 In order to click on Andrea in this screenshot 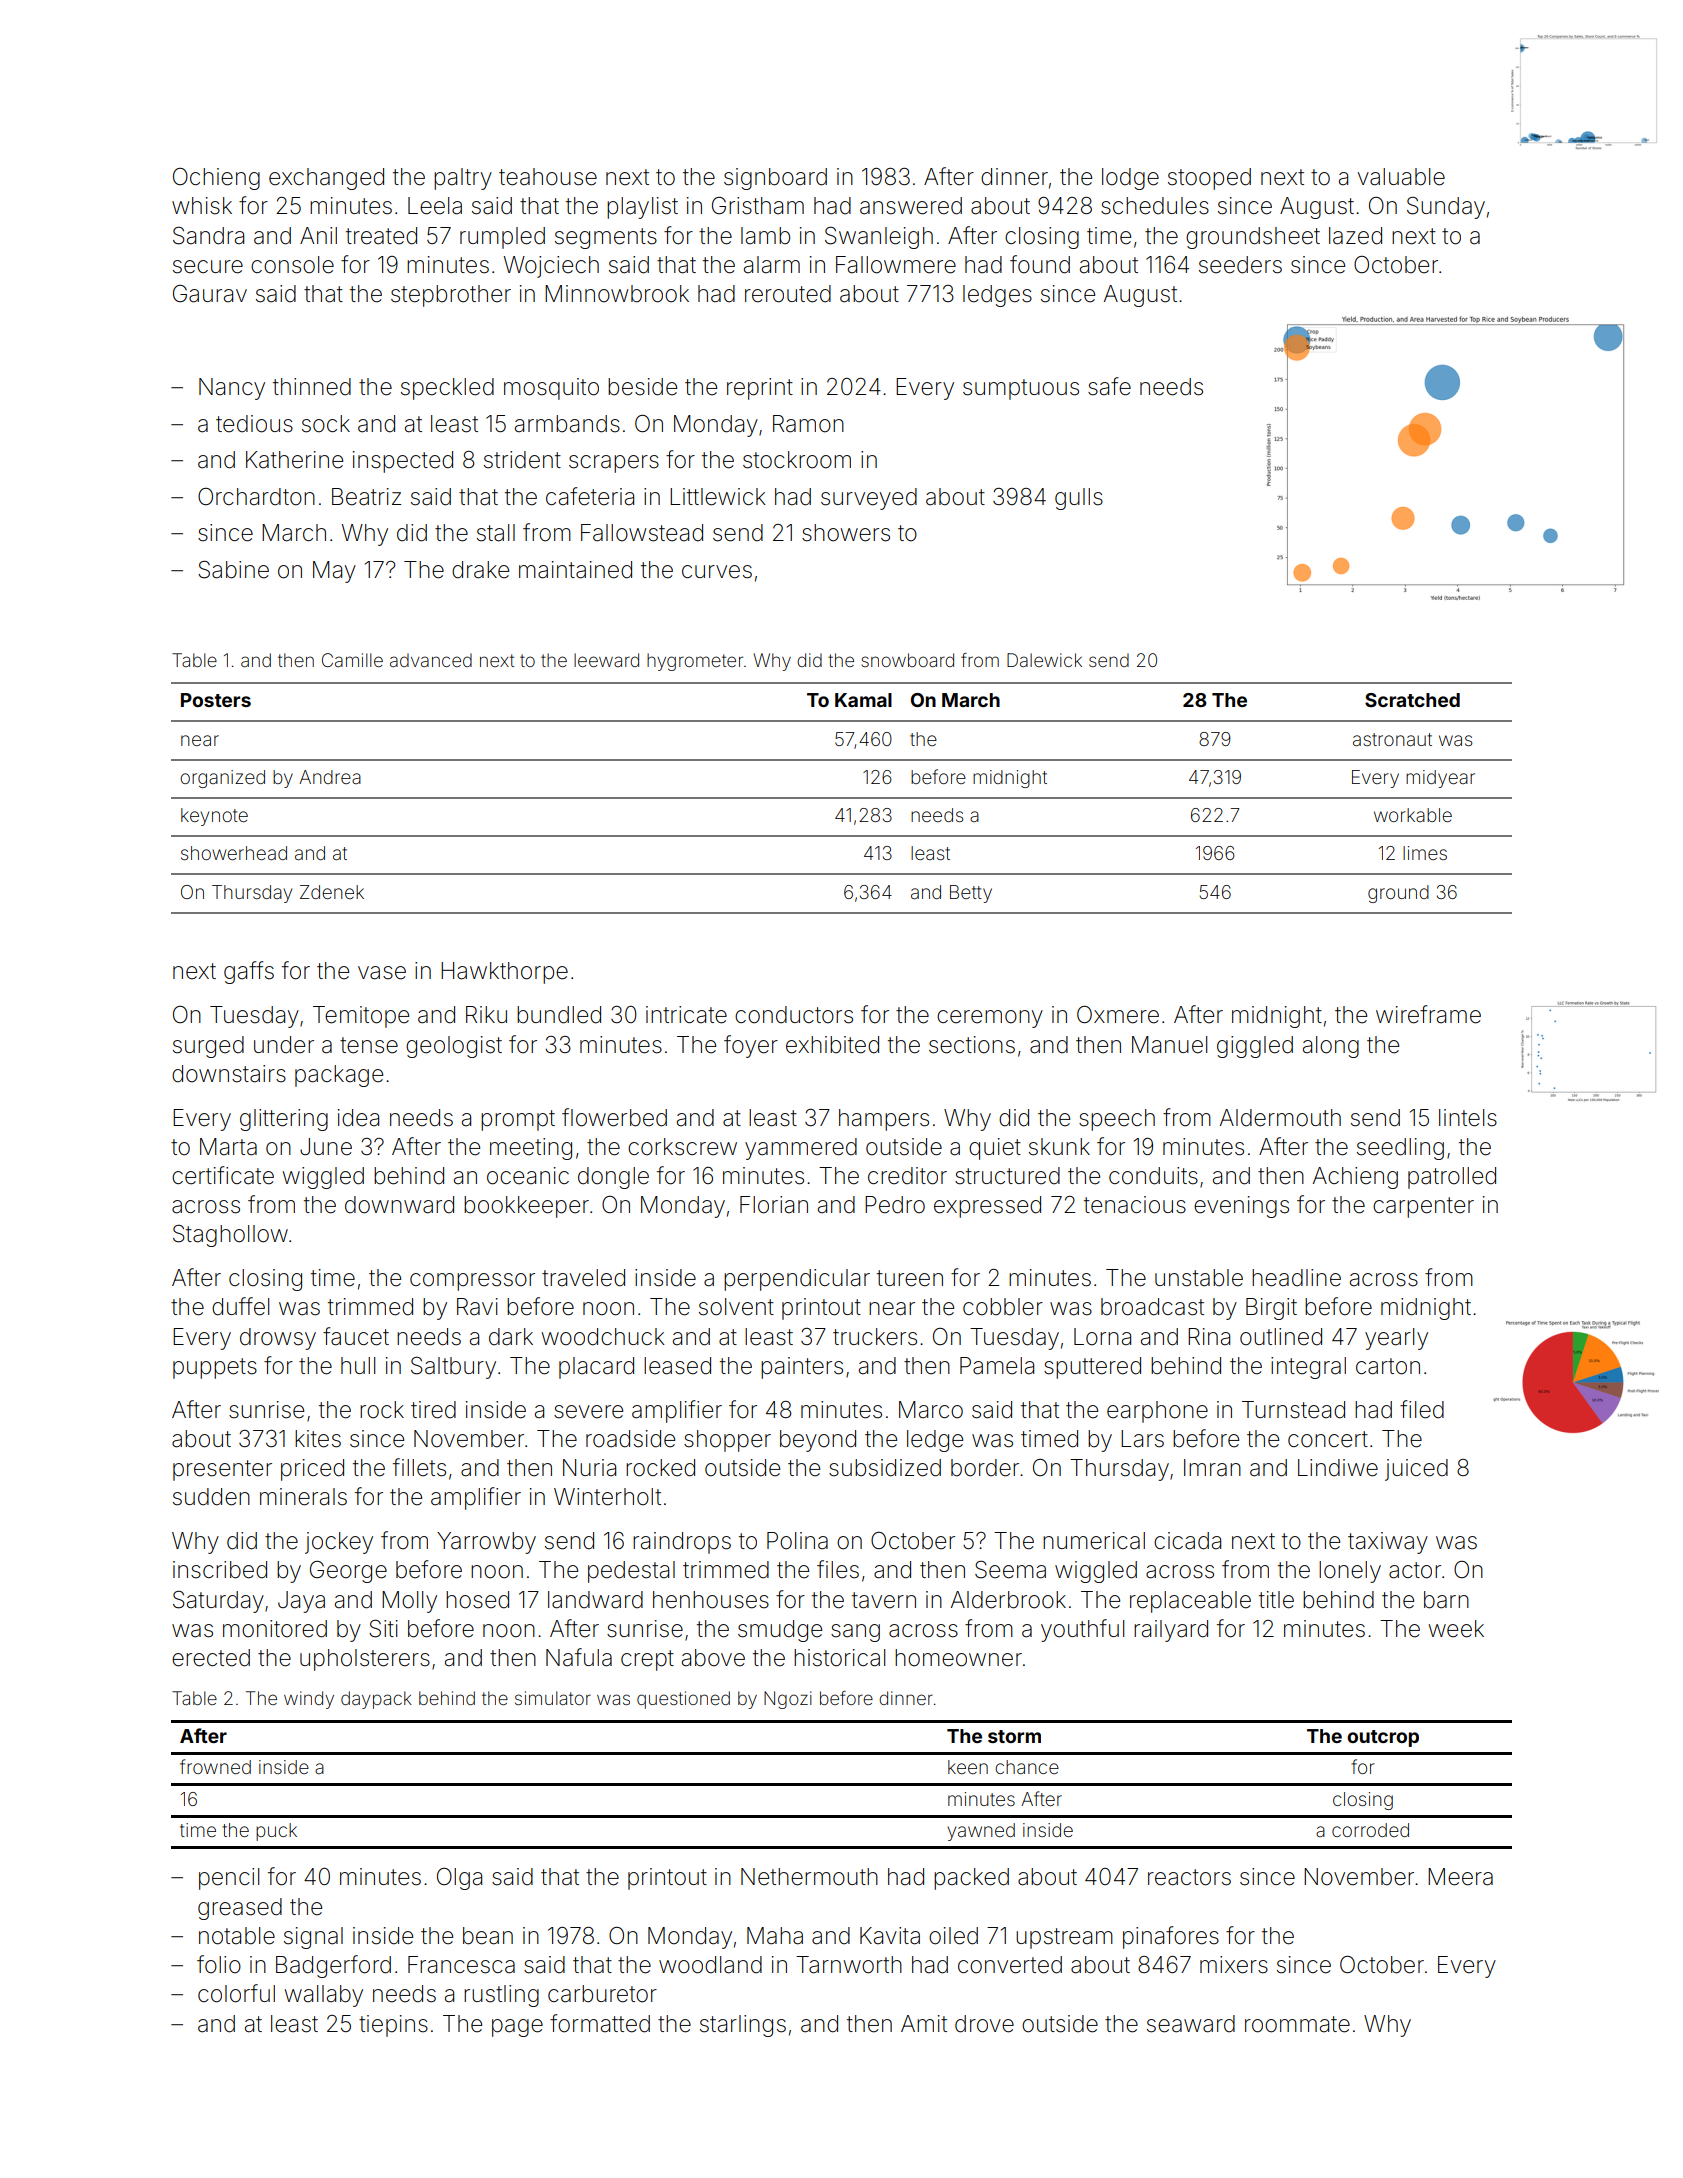, I will do `click(330, 777)`.
